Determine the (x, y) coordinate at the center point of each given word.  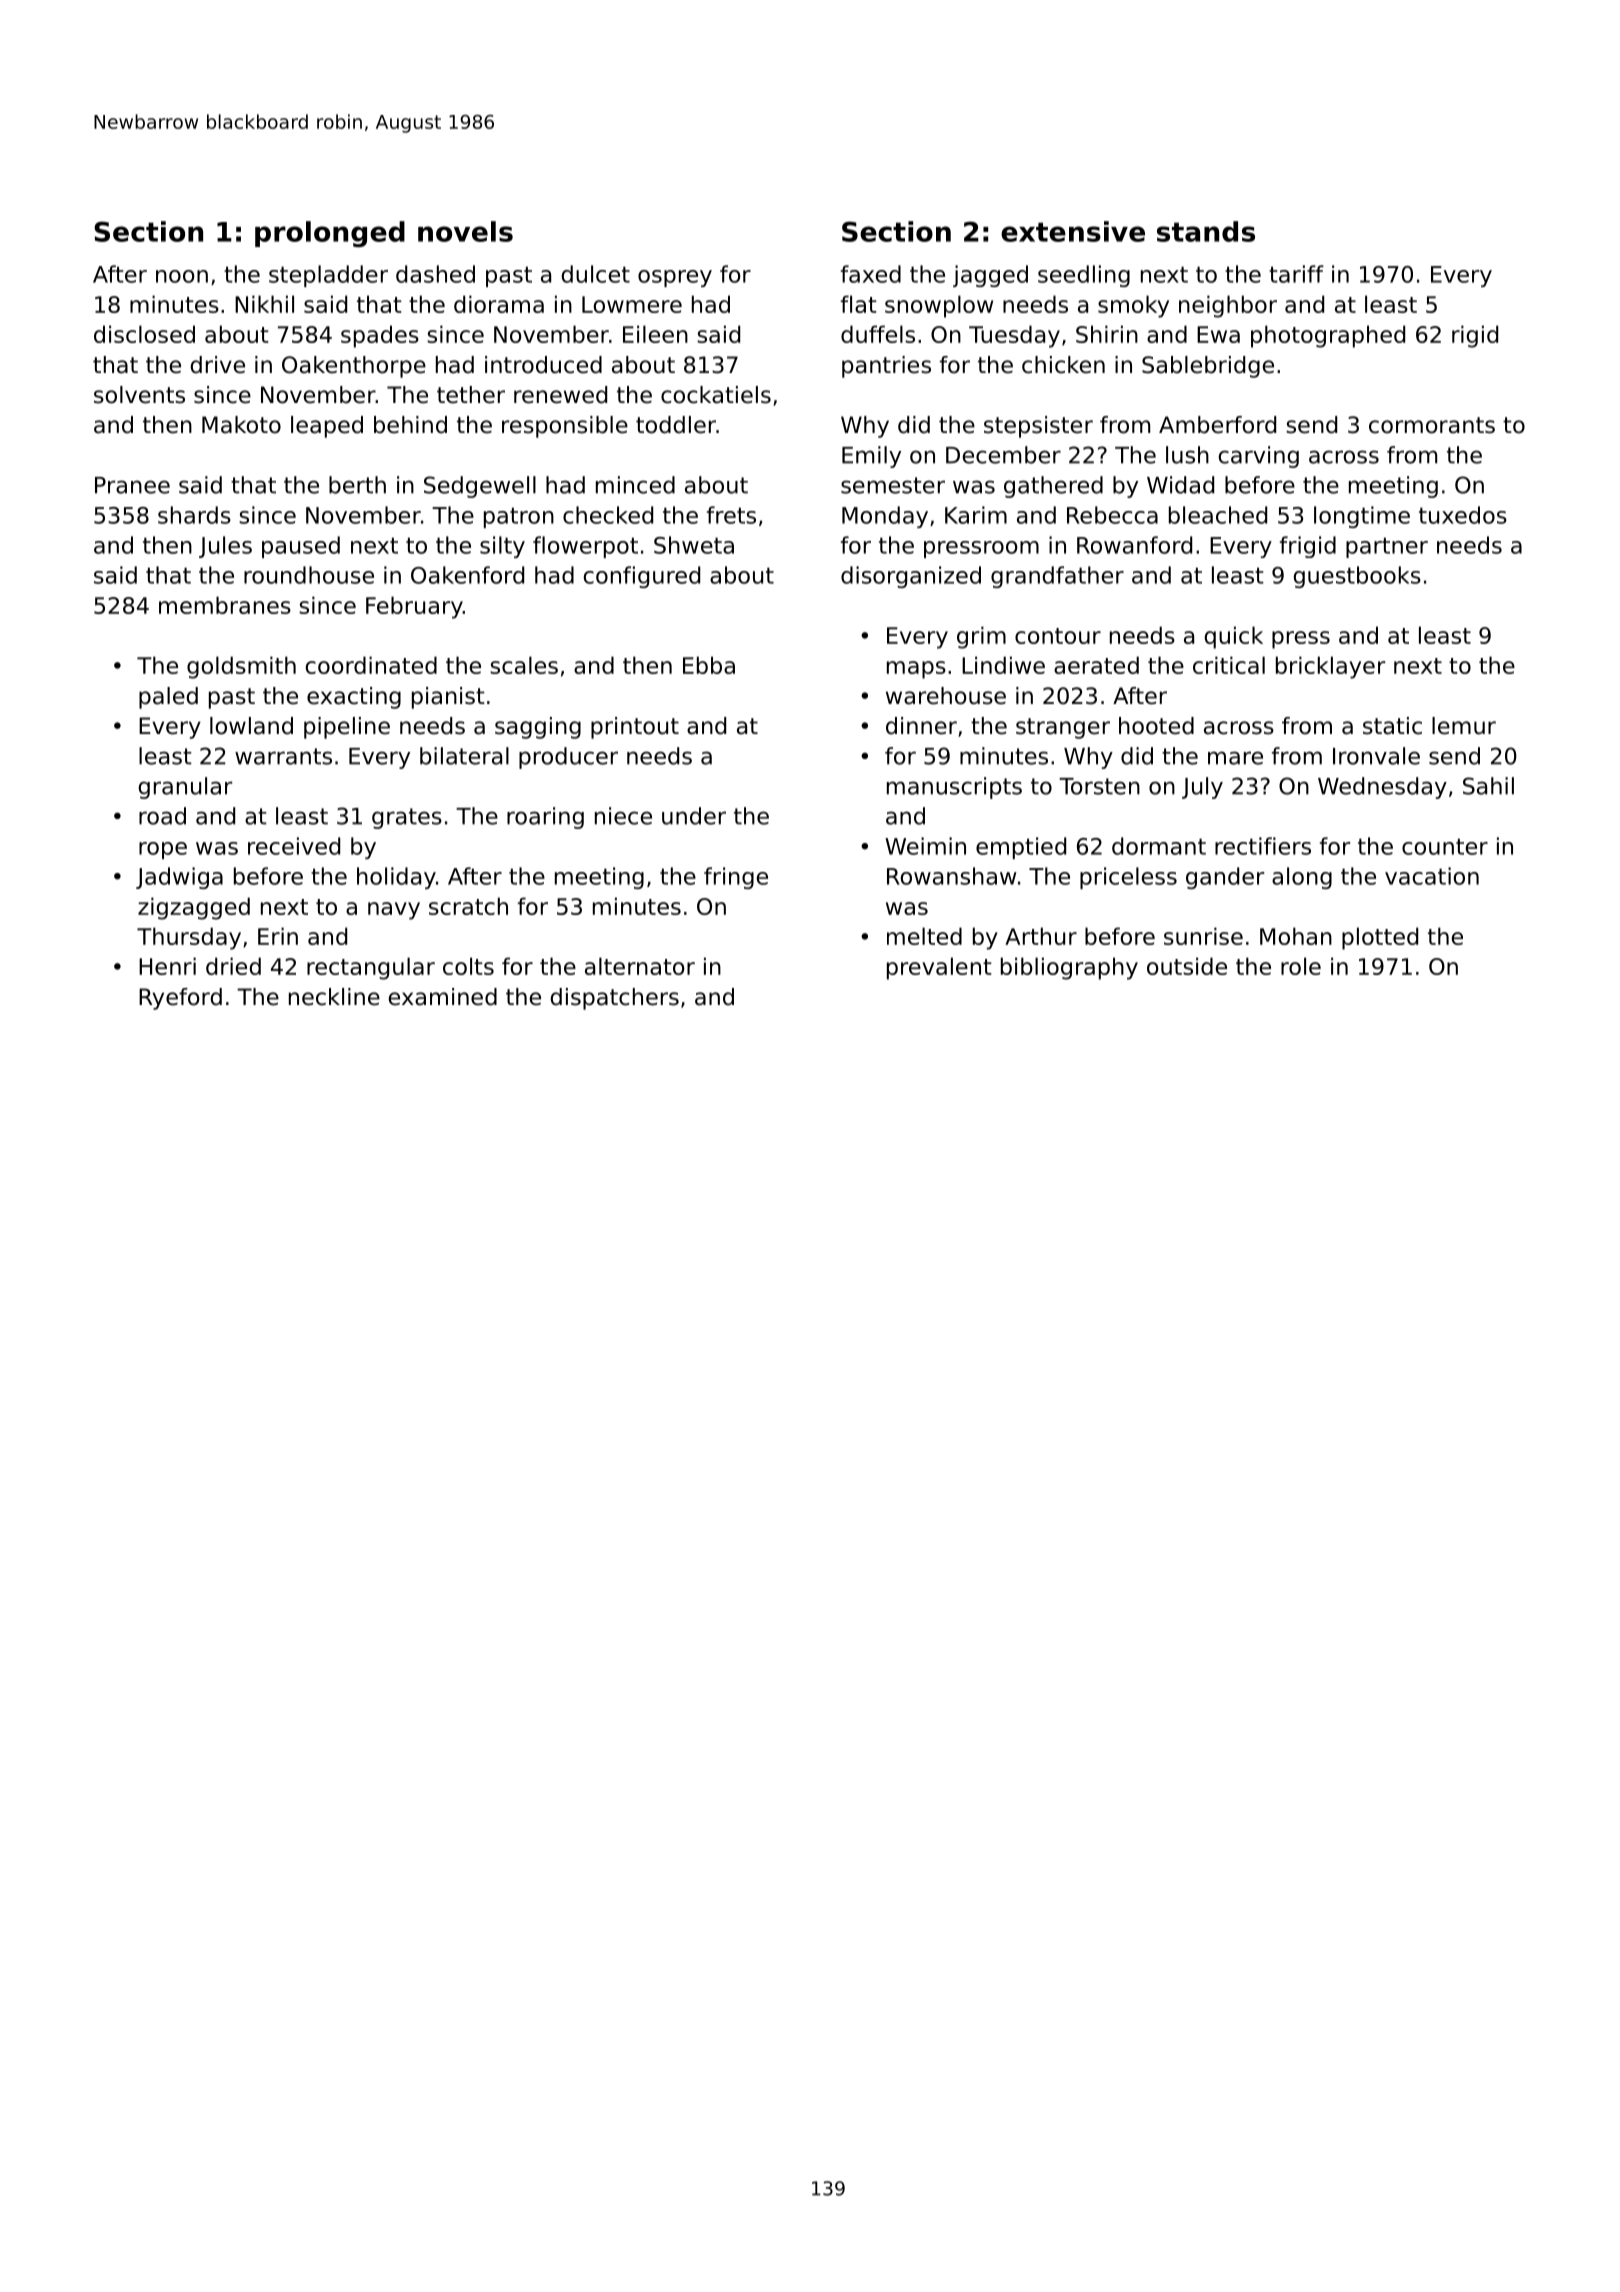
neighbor (1228, 306)
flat (859, 304)
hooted (1156, 726)
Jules (225, 547)
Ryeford (180, 999)
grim (981, 637)
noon (182, 276)
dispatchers (615, 999)
